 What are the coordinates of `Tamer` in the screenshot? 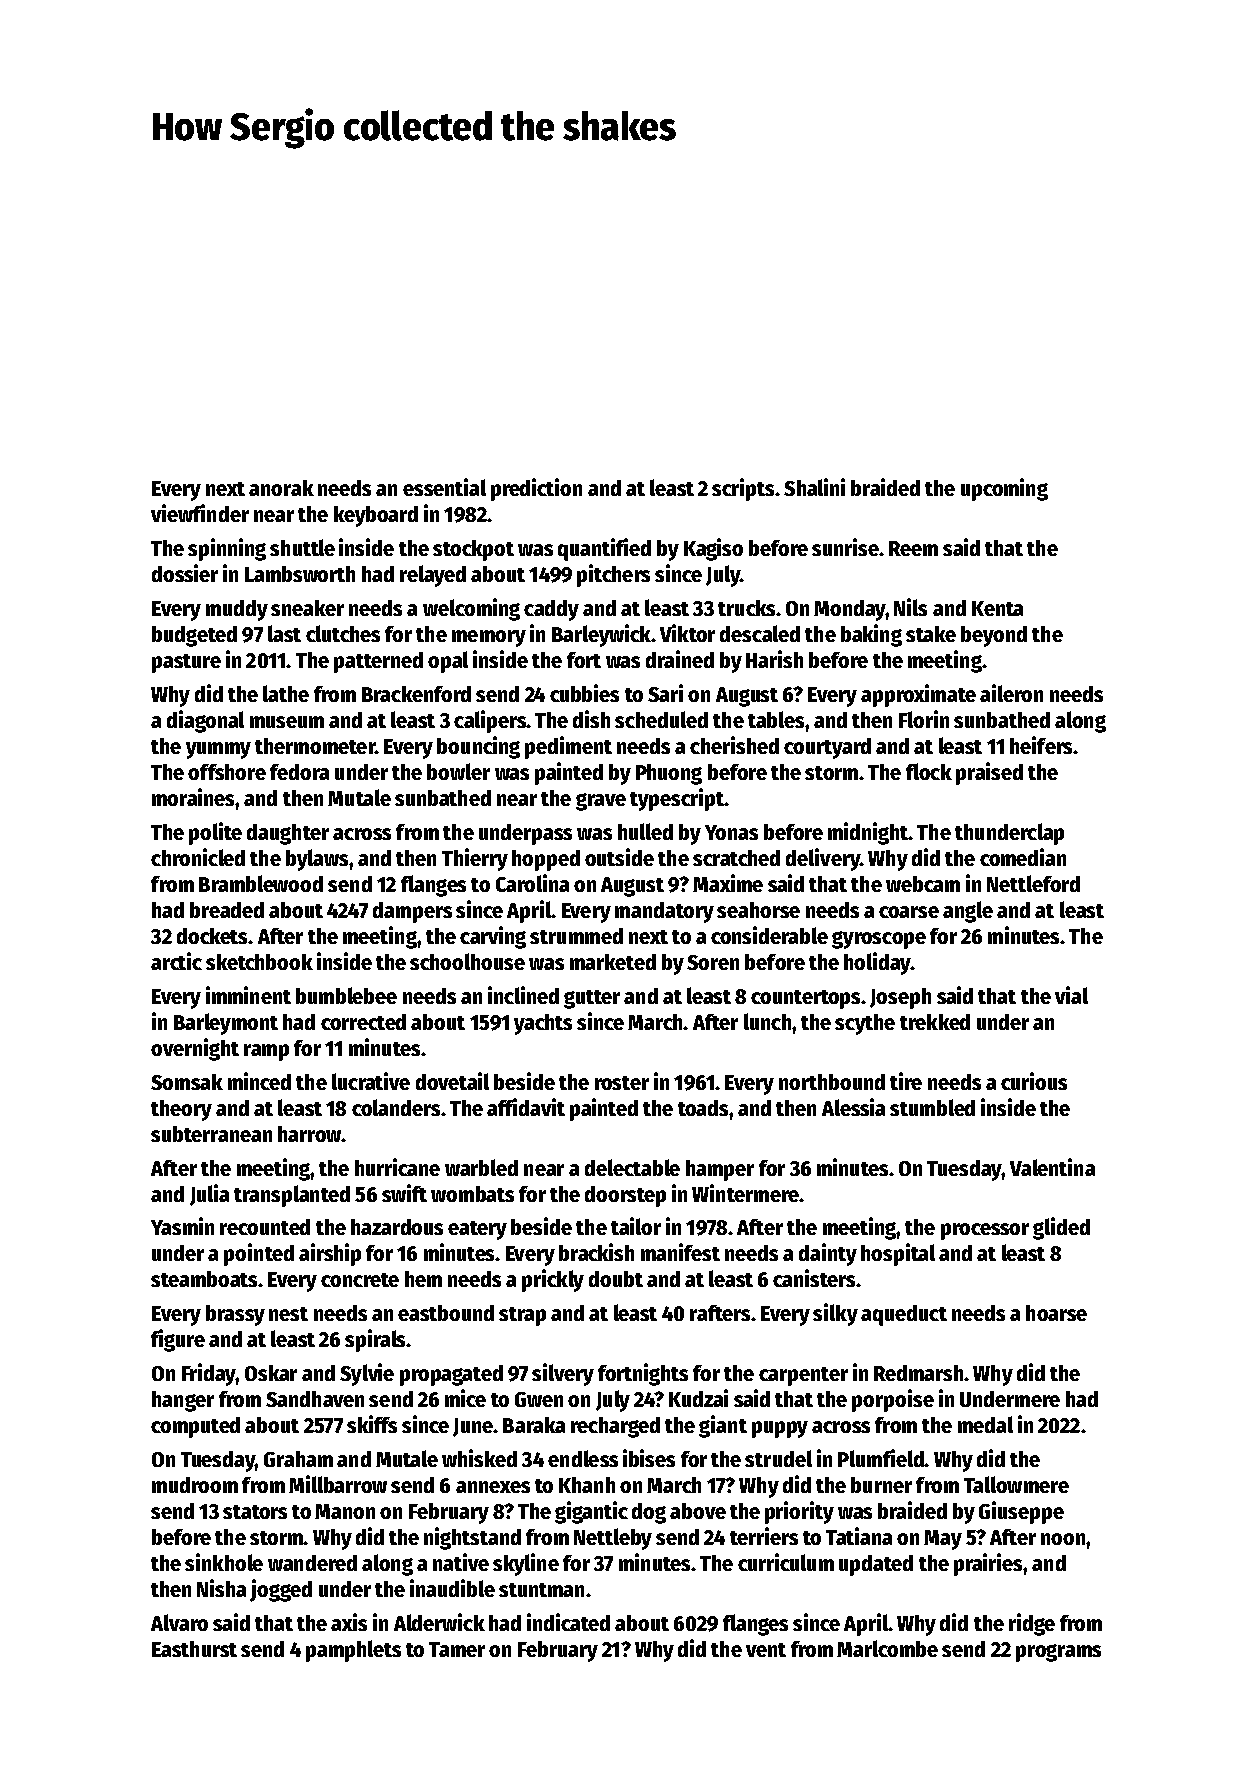 It's located at (457, 1649).
